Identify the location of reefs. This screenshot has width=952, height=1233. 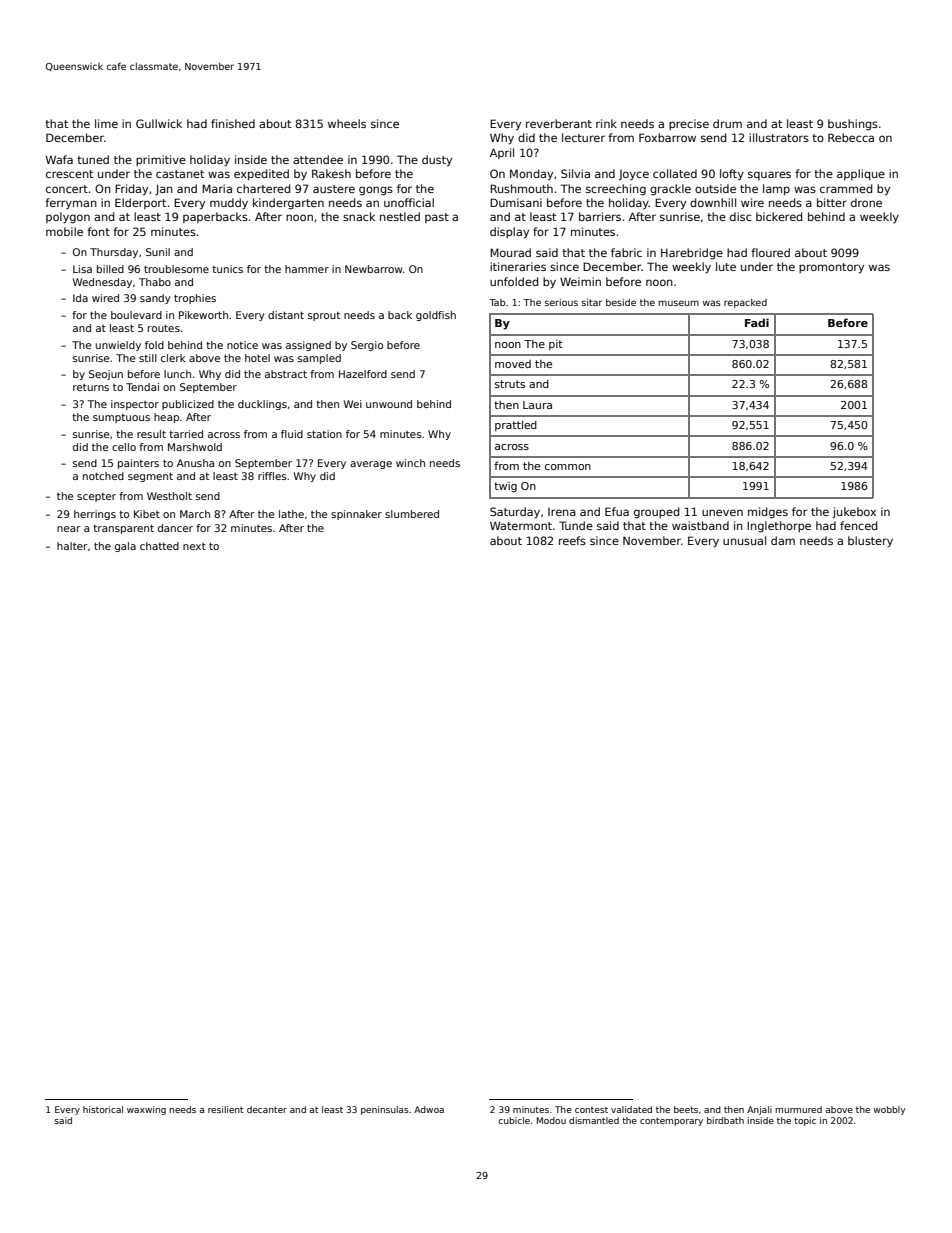
(572, 540).
